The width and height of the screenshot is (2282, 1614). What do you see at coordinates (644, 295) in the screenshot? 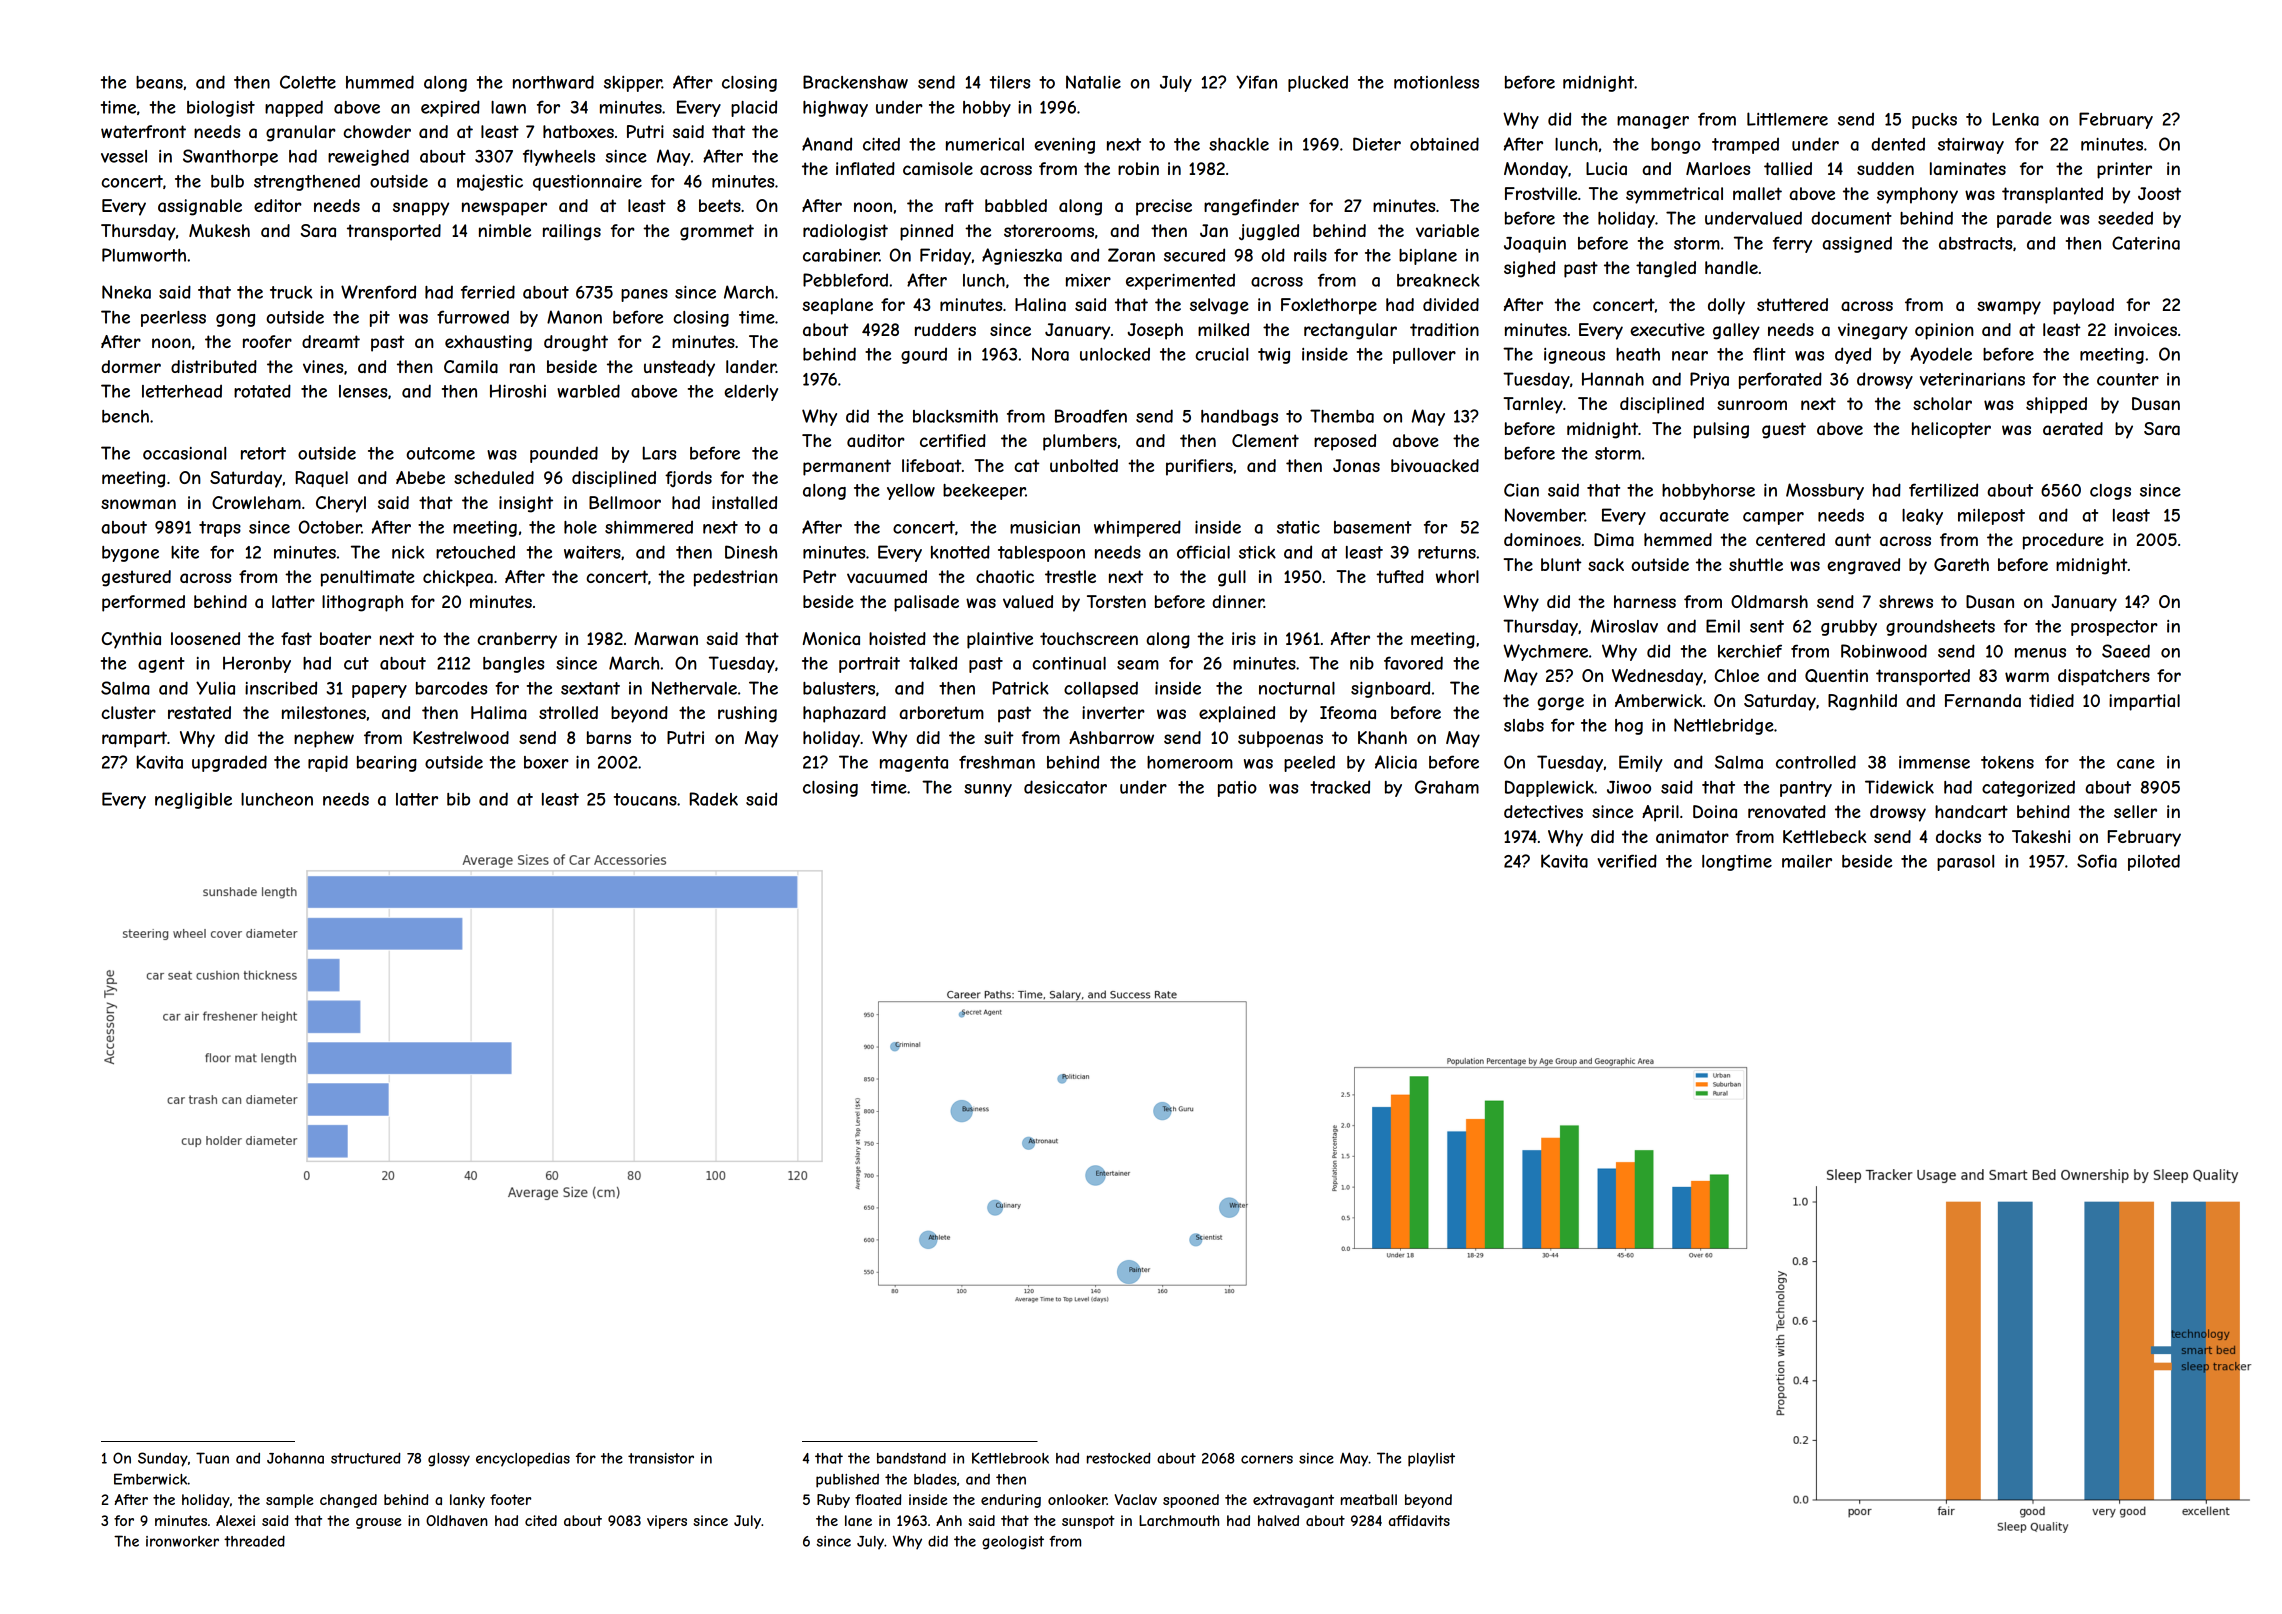
I see `panes` at bounding box center [644, 295].
